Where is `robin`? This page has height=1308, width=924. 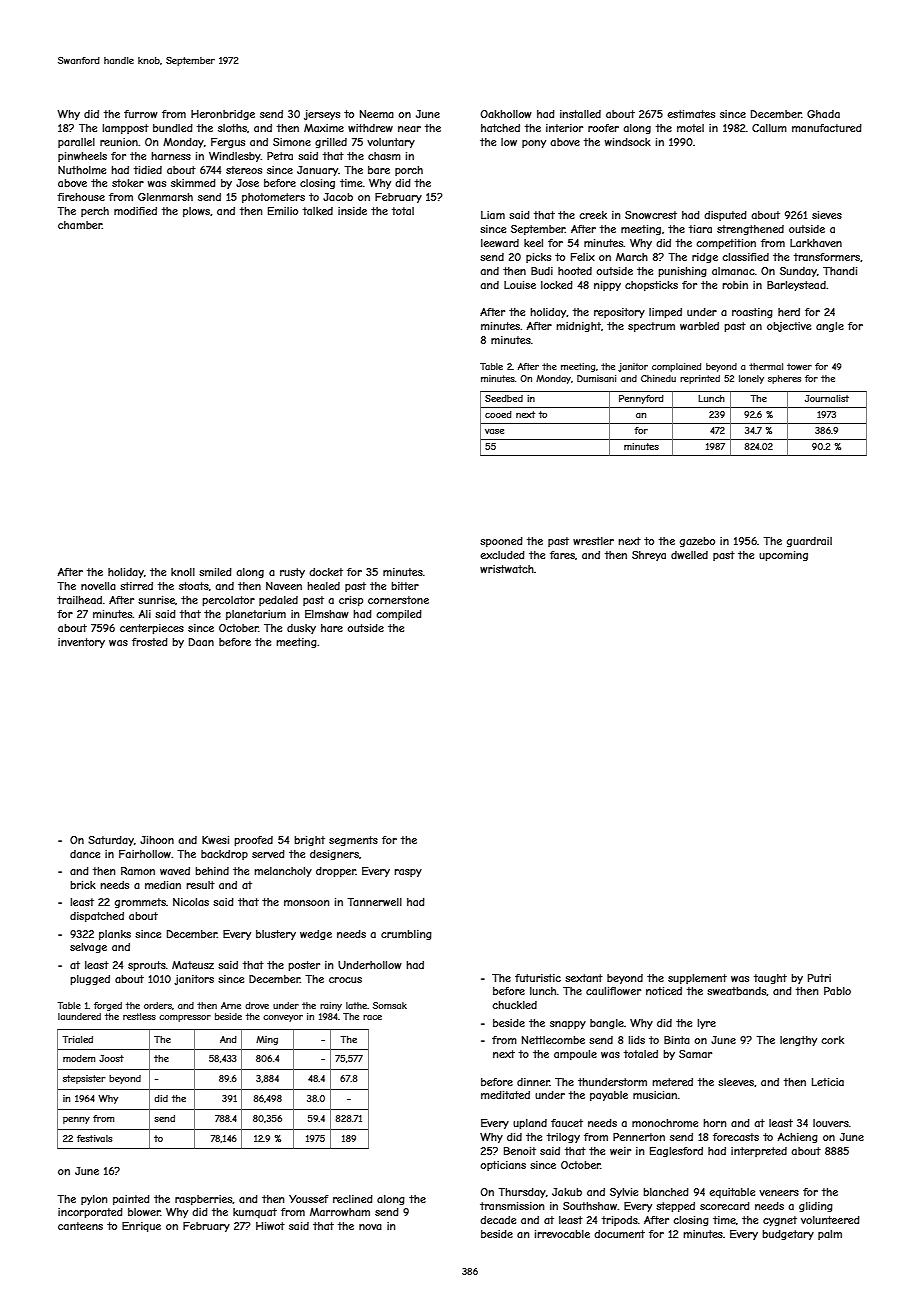 robin is located at coordinates (735, 285).
